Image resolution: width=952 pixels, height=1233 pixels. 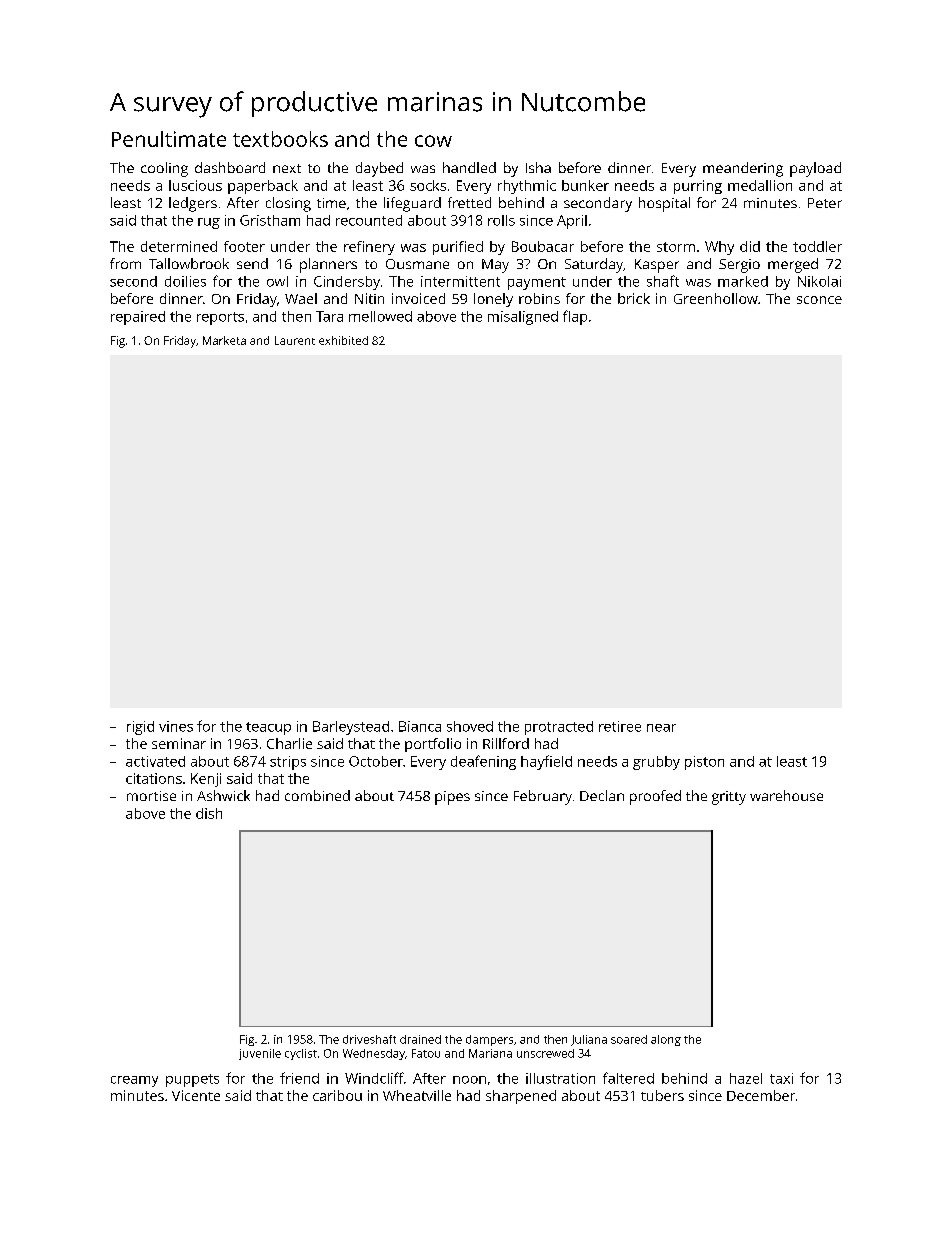 What do you see at coordinates (140, 728) in the screenshot?
I see `rigid` at bounding box center [140, 728].
